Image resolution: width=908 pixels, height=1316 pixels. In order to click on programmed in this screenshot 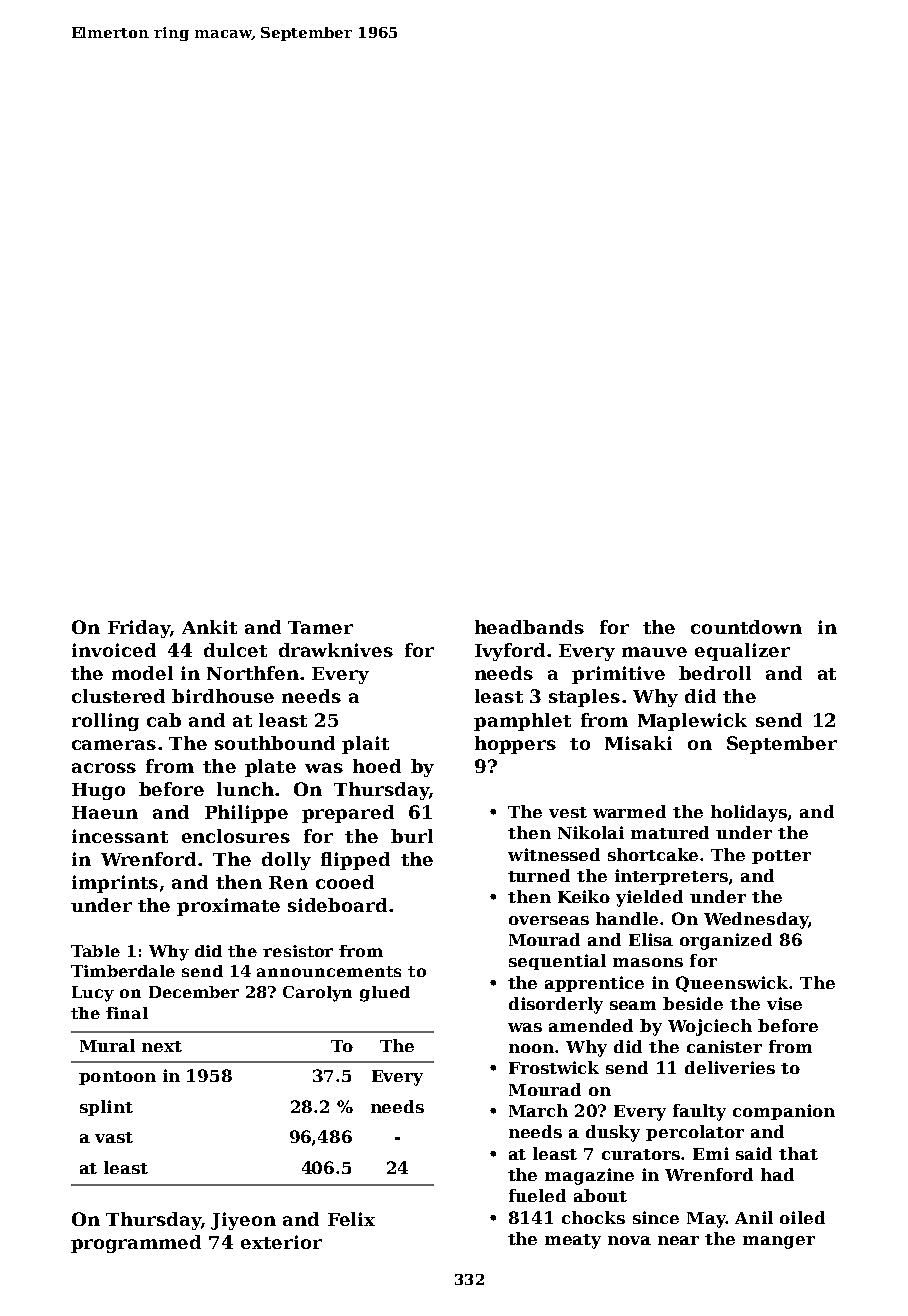, I will do `click(136, 1244)`.
